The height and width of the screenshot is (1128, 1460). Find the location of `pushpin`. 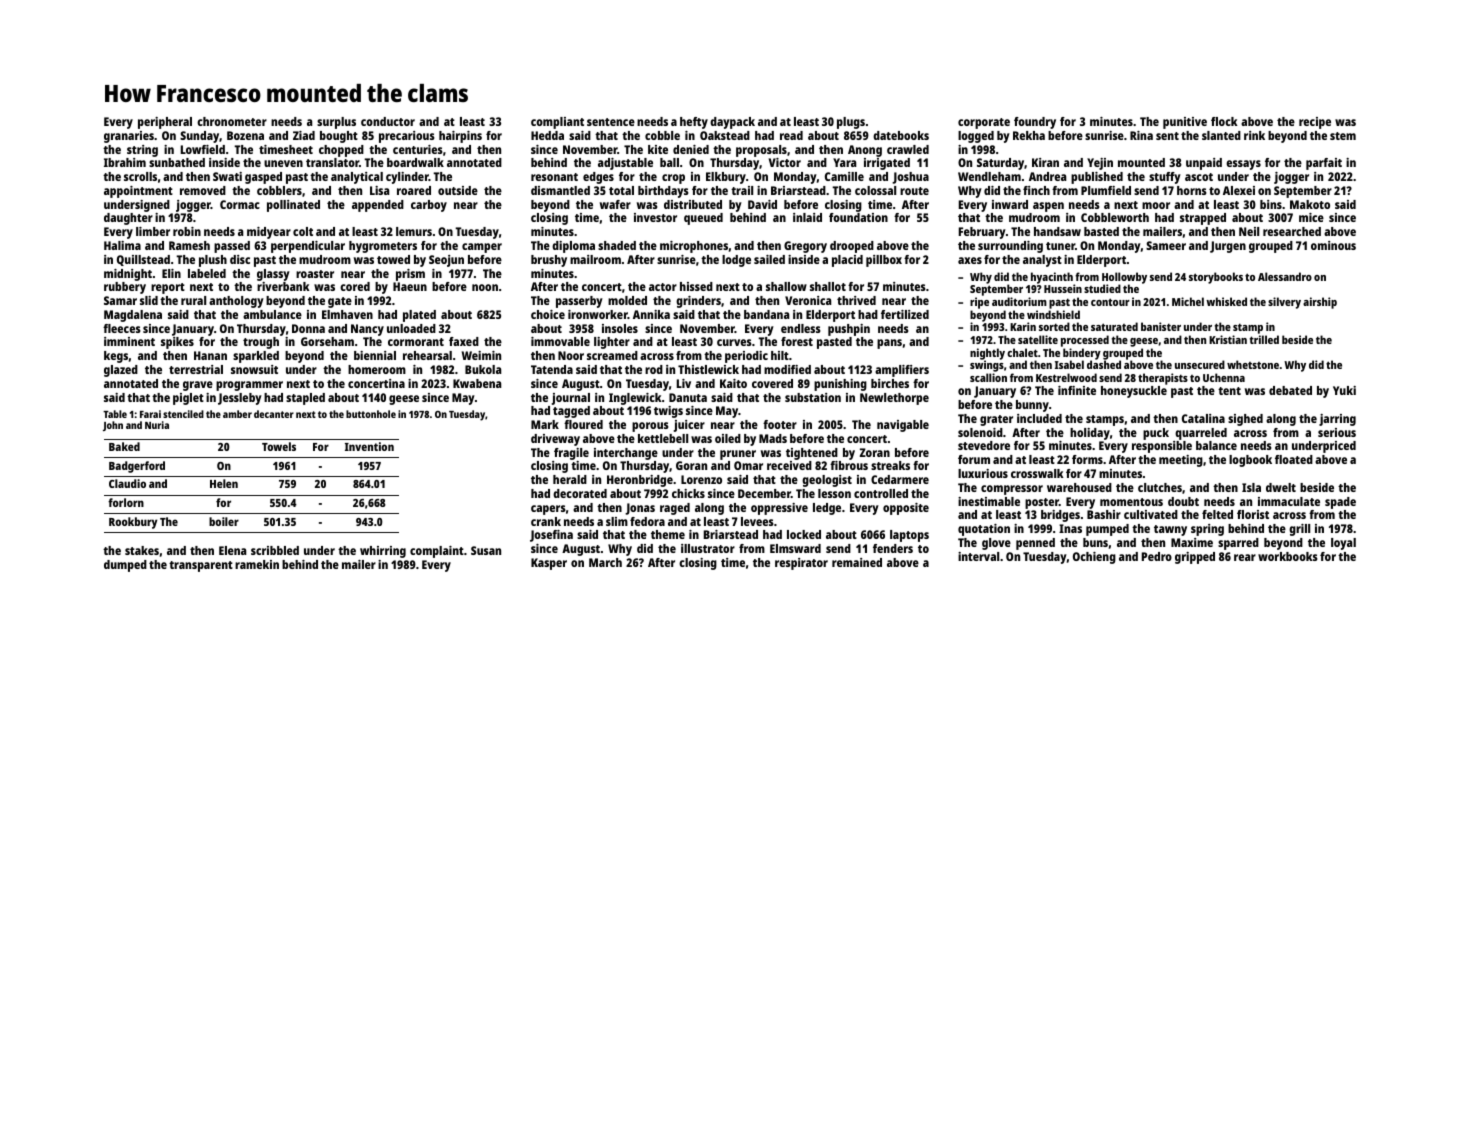

pushpin is located at coordinates (849, 330).
